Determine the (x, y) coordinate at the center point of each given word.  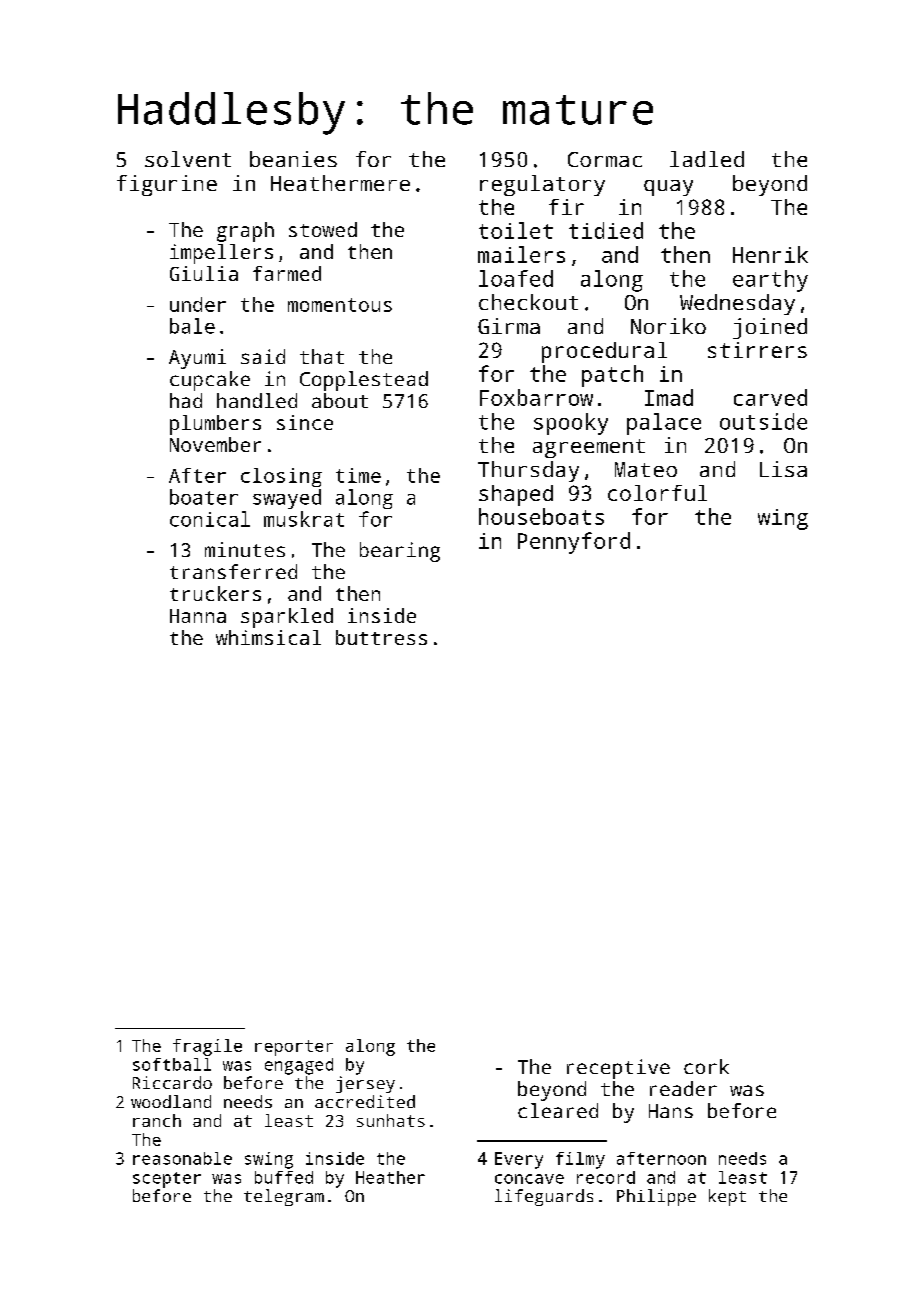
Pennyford (574, 543)
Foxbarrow (536, 397)
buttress (381, 637)
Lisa (783, 469)
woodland (171, 1101)
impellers (221, 254)
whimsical (268, 637)
